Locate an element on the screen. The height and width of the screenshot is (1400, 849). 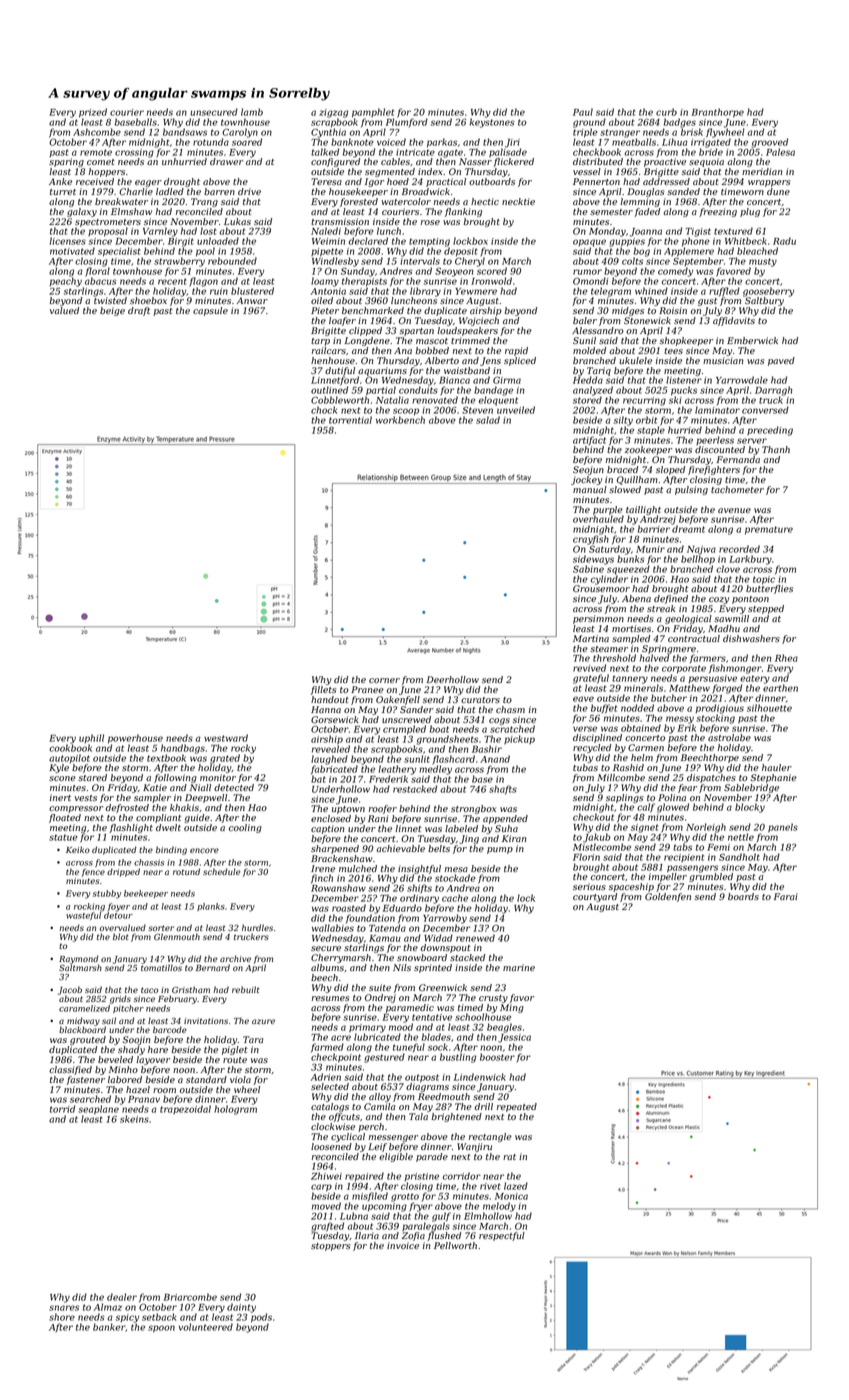
Deerhollow is located at coordinates (452, 679).
